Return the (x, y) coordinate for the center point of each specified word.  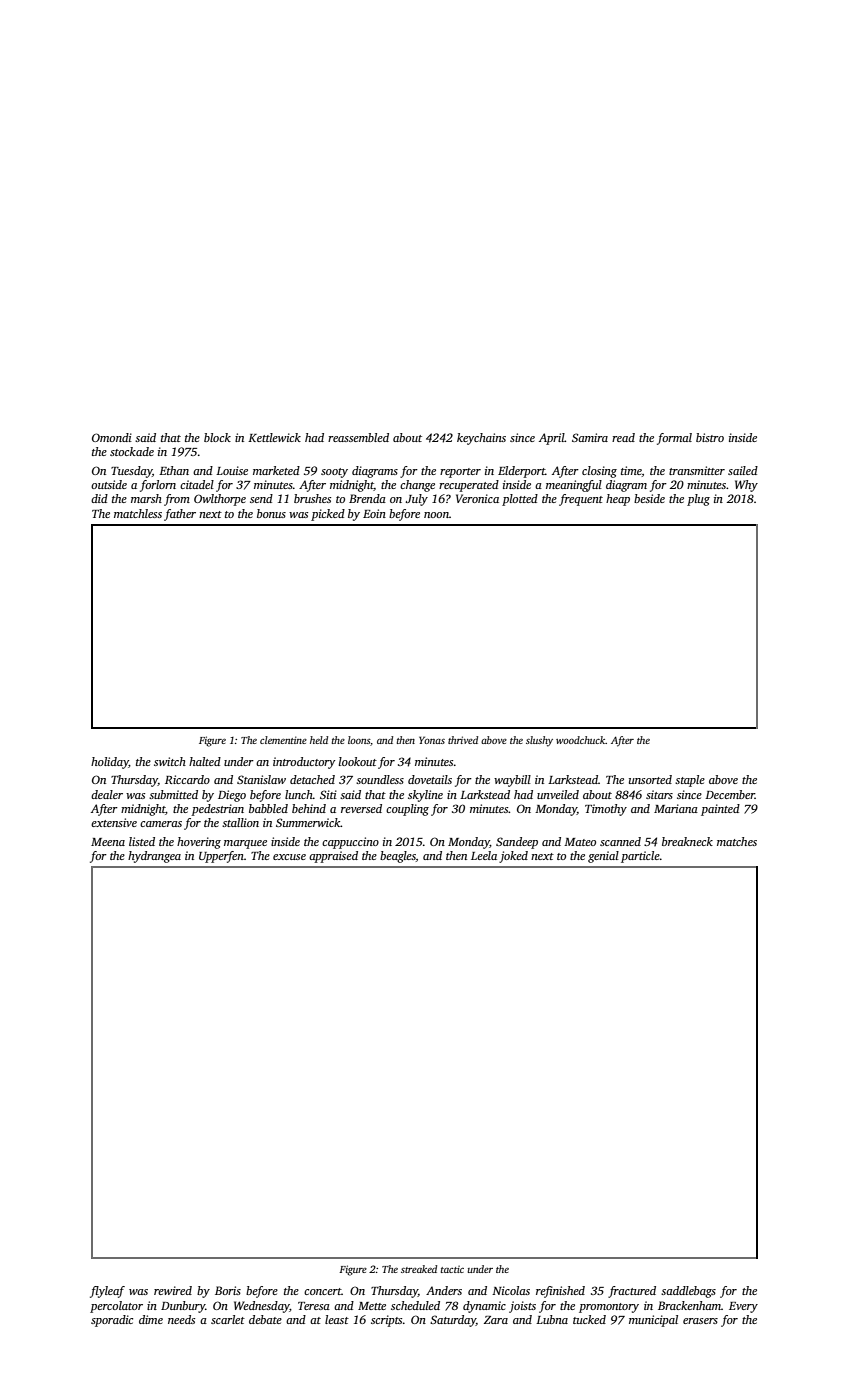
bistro (710, 437)
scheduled (415, 1305)
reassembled (358, 437)
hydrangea (154, 857)
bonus (271, 513)
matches (737, 841)
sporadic (112, 1321)
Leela (484, 855)
